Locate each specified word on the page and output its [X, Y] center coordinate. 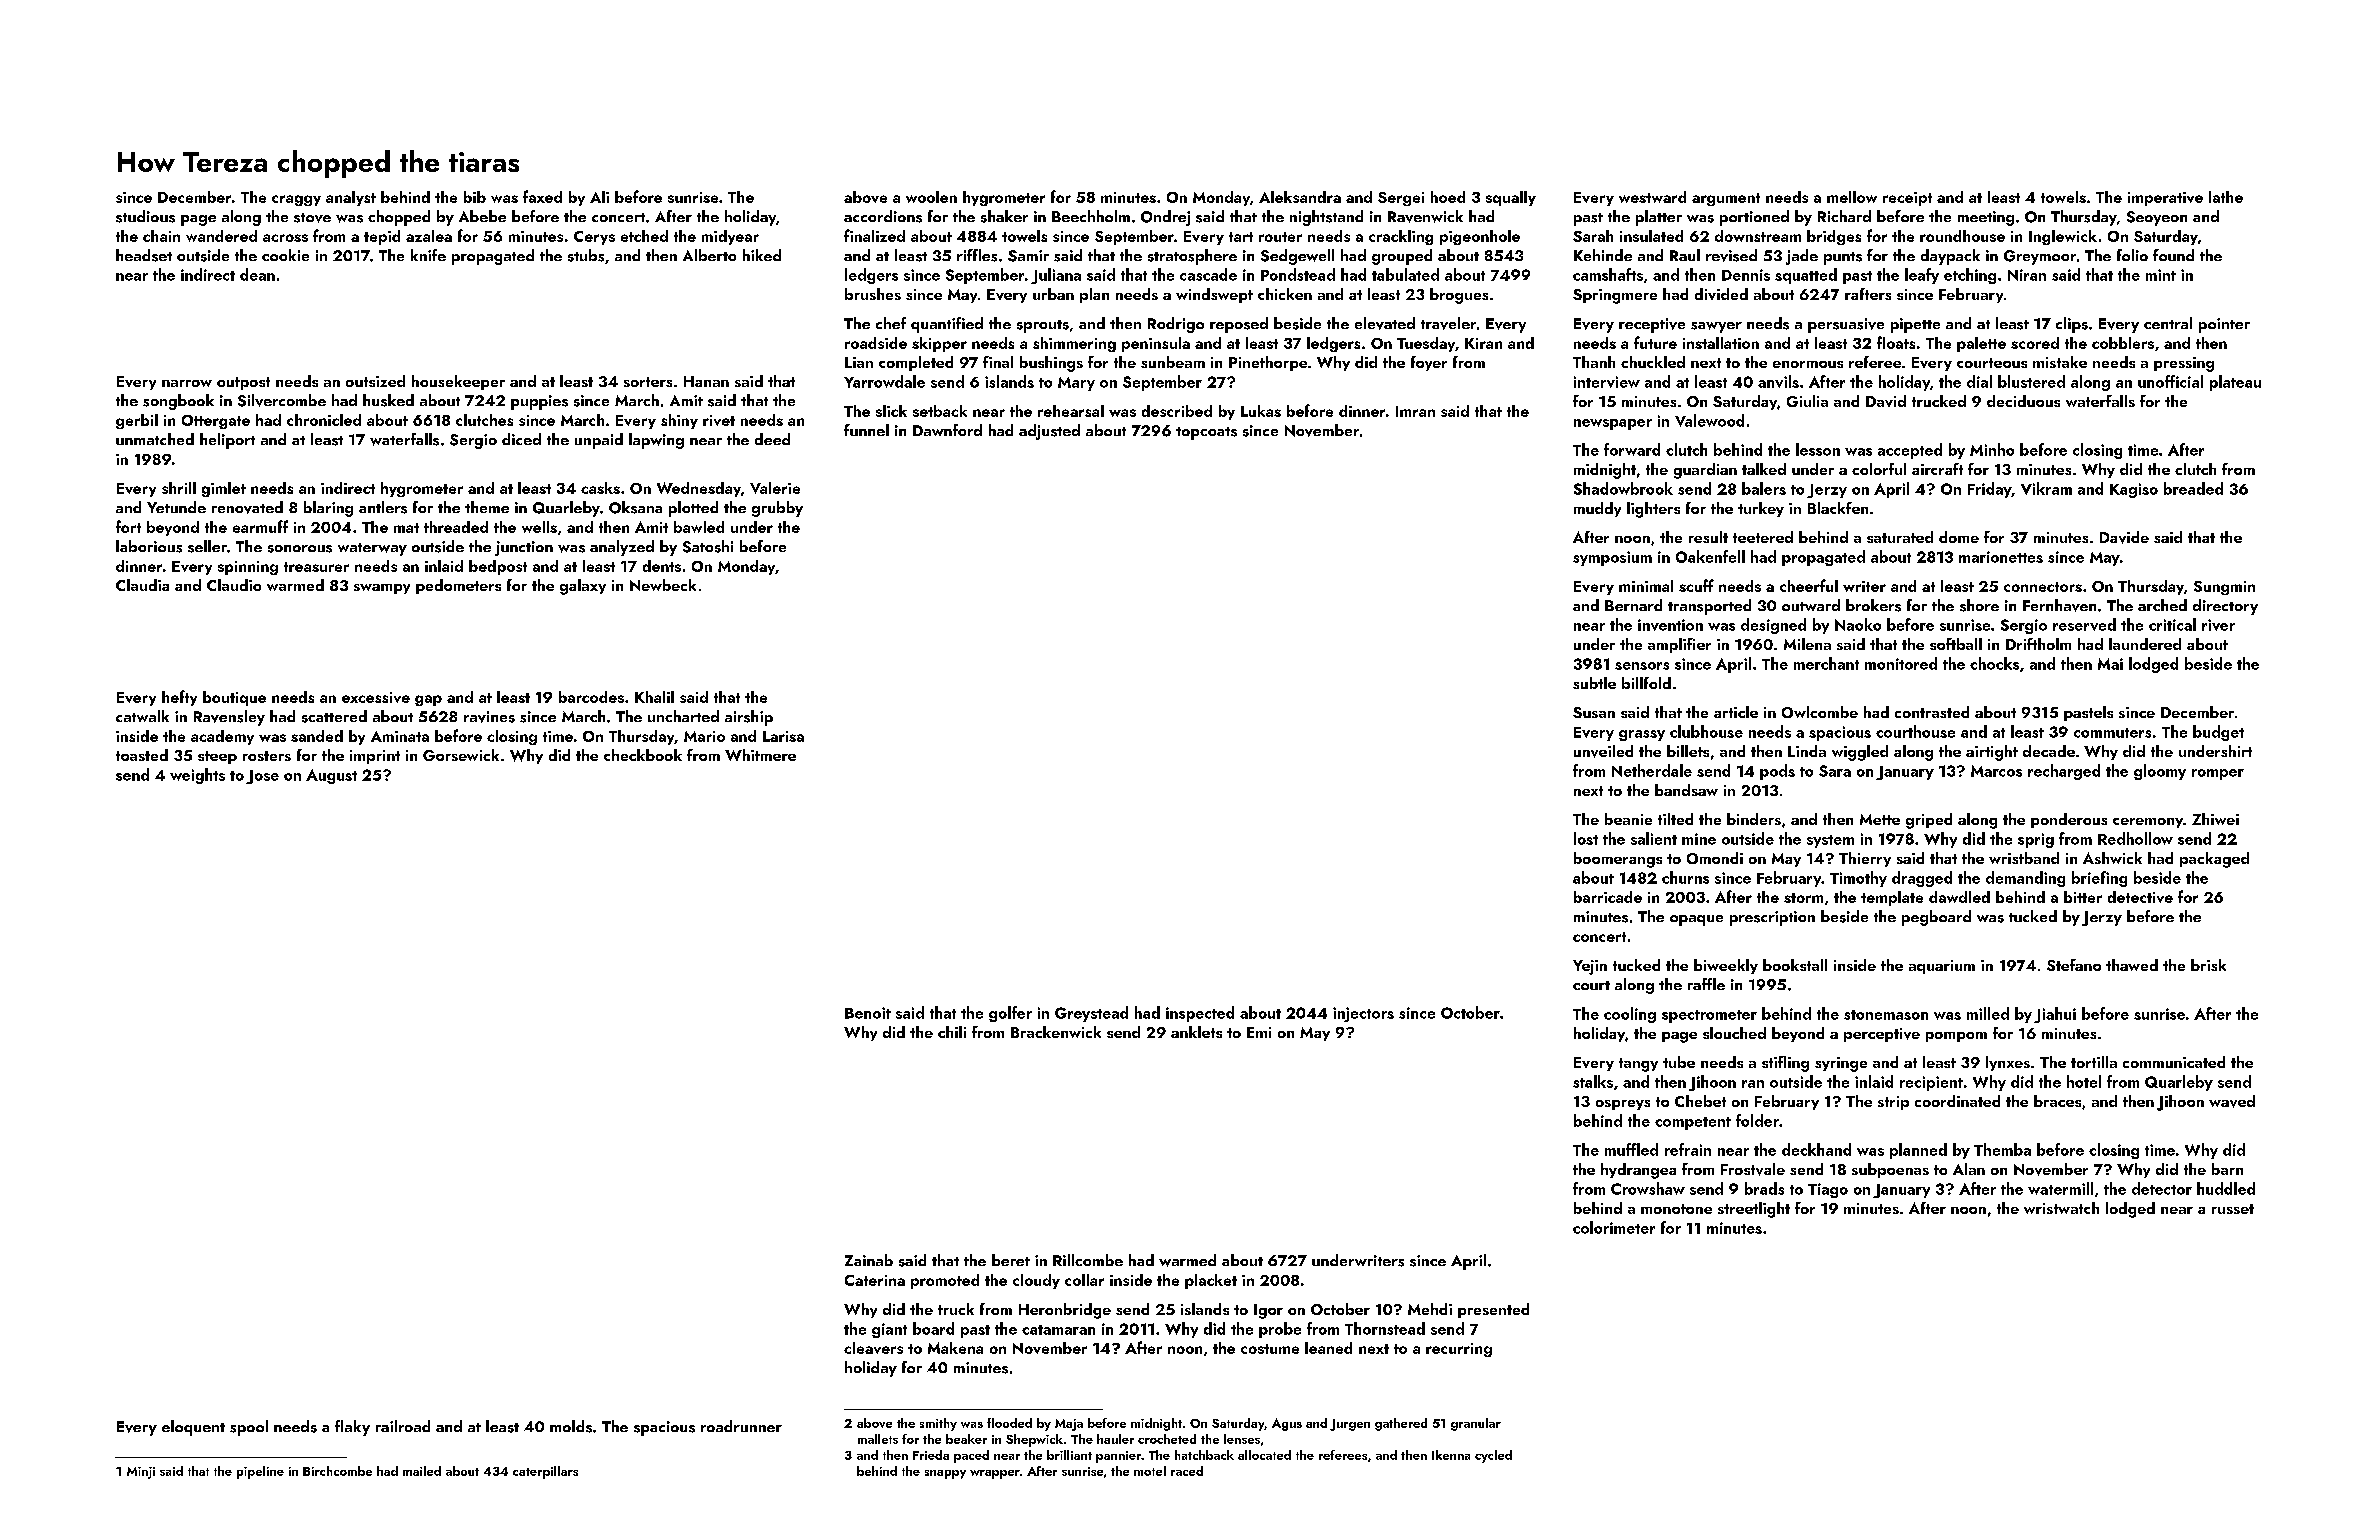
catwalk [142, 716]
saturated [1900, 537]
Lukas [1261, 411]
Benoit [868, 1013]
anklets [1196, 1032]
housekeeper [458, 382]
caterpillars [545, 1472]
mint [2161, 275]
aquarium [1942, 967]
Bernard [1633, 605]
